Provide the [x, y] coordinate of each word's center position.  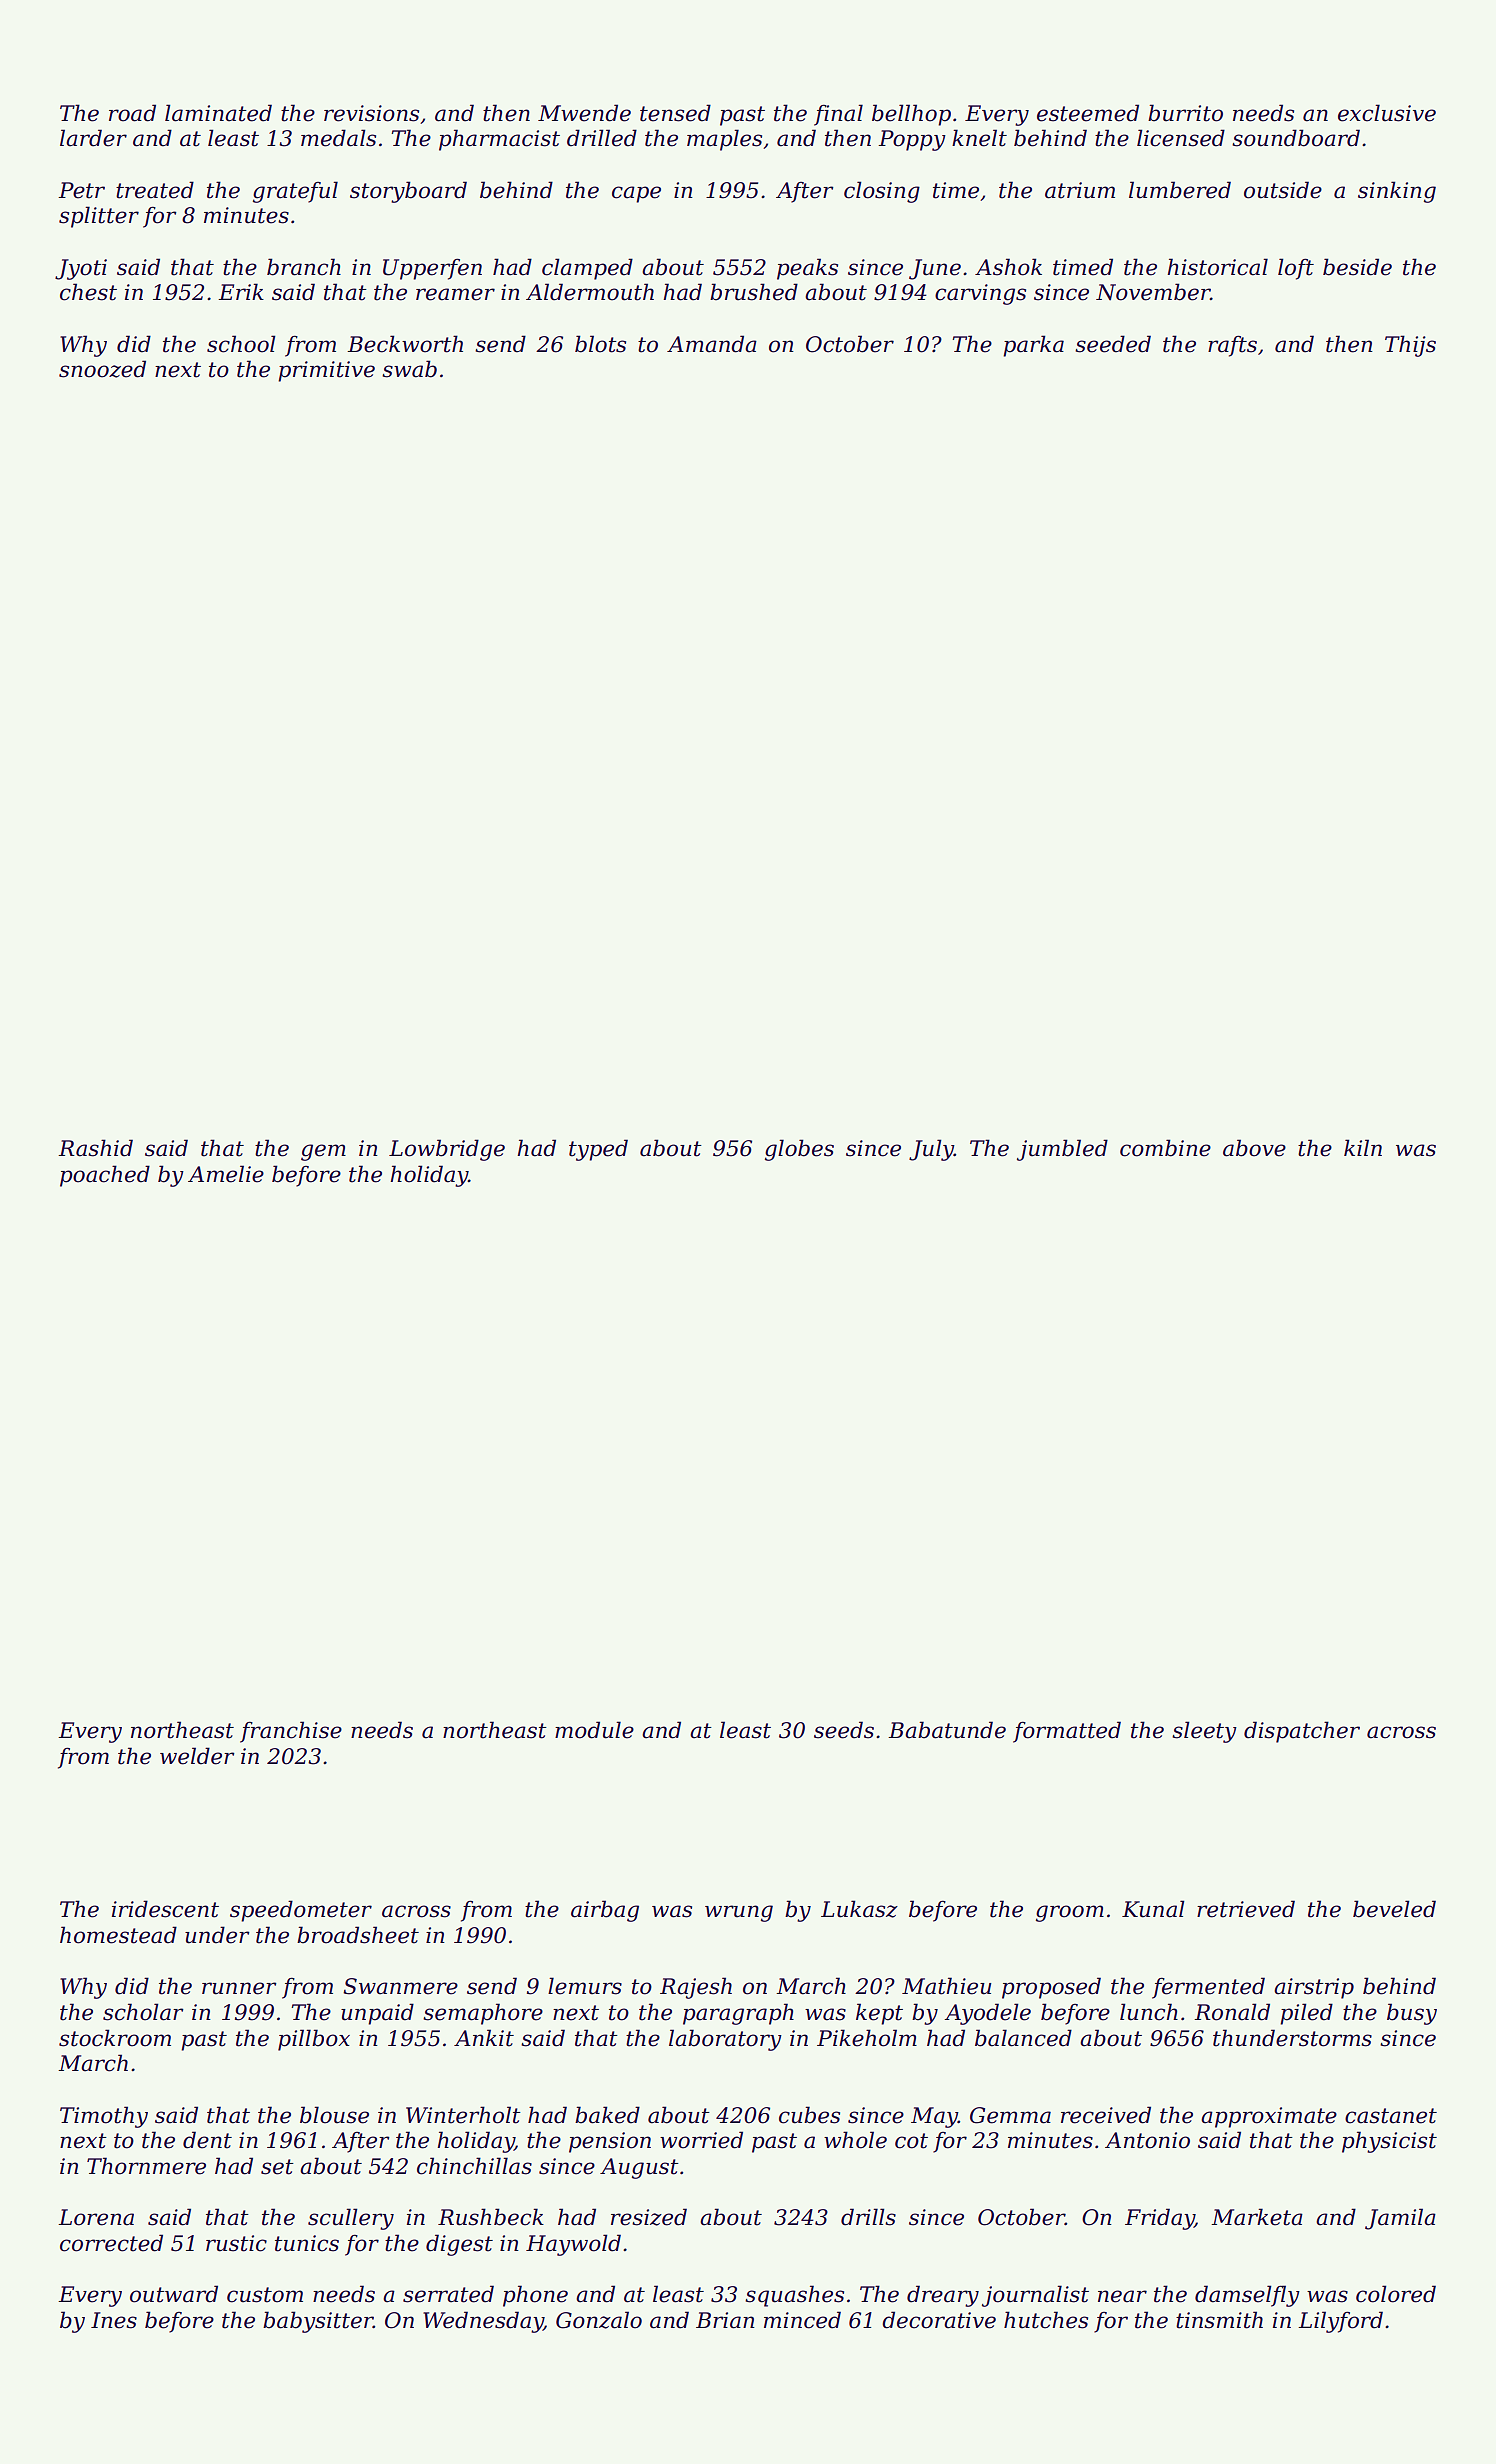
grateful [295, 192]
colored [1396, 2294]
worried [701, 2140]
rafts [1232, 346]
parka [1033, 346]
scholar [143, 2012]
